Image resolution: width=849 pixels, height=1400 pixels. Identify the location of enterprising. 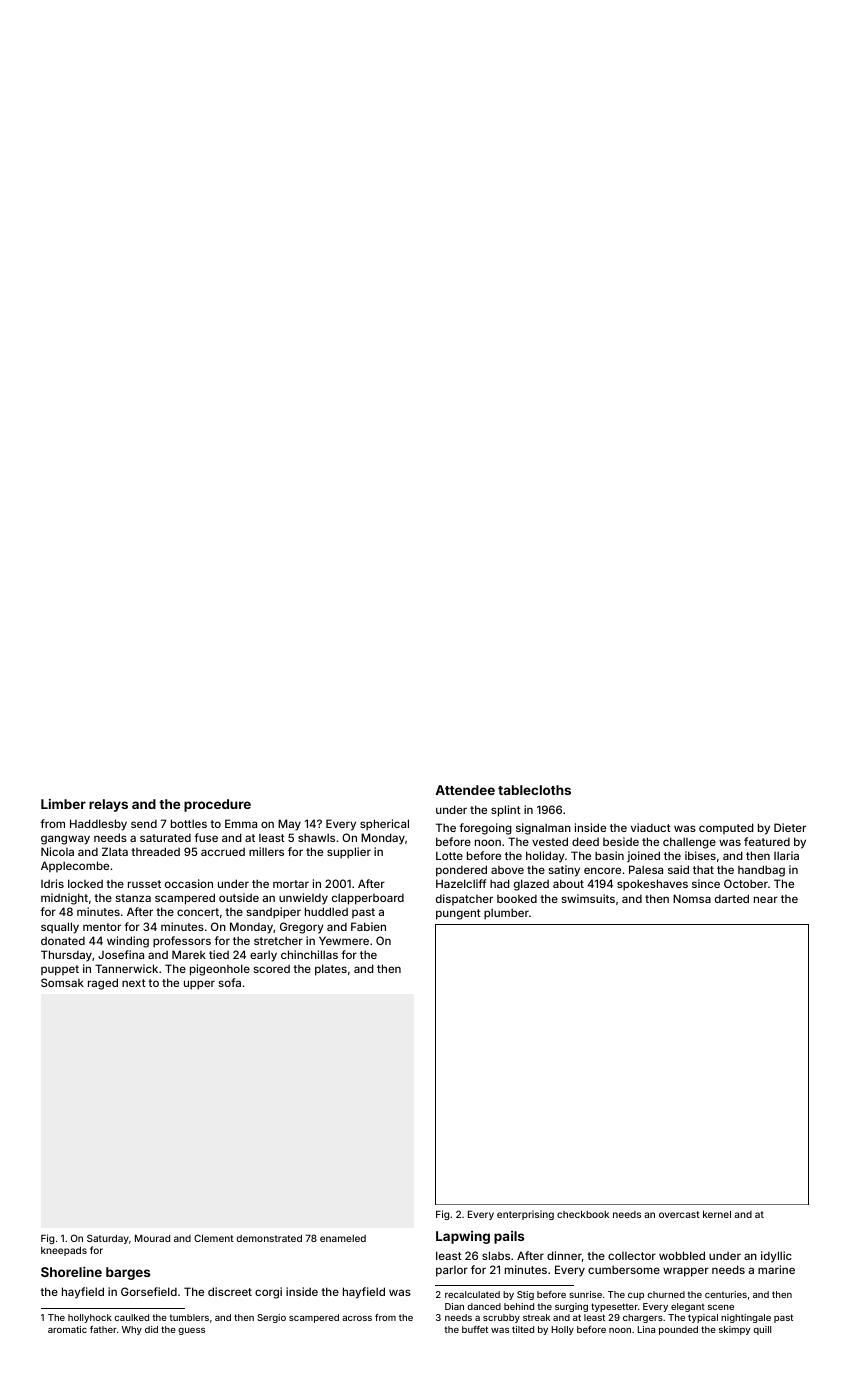
(525, 1215).
